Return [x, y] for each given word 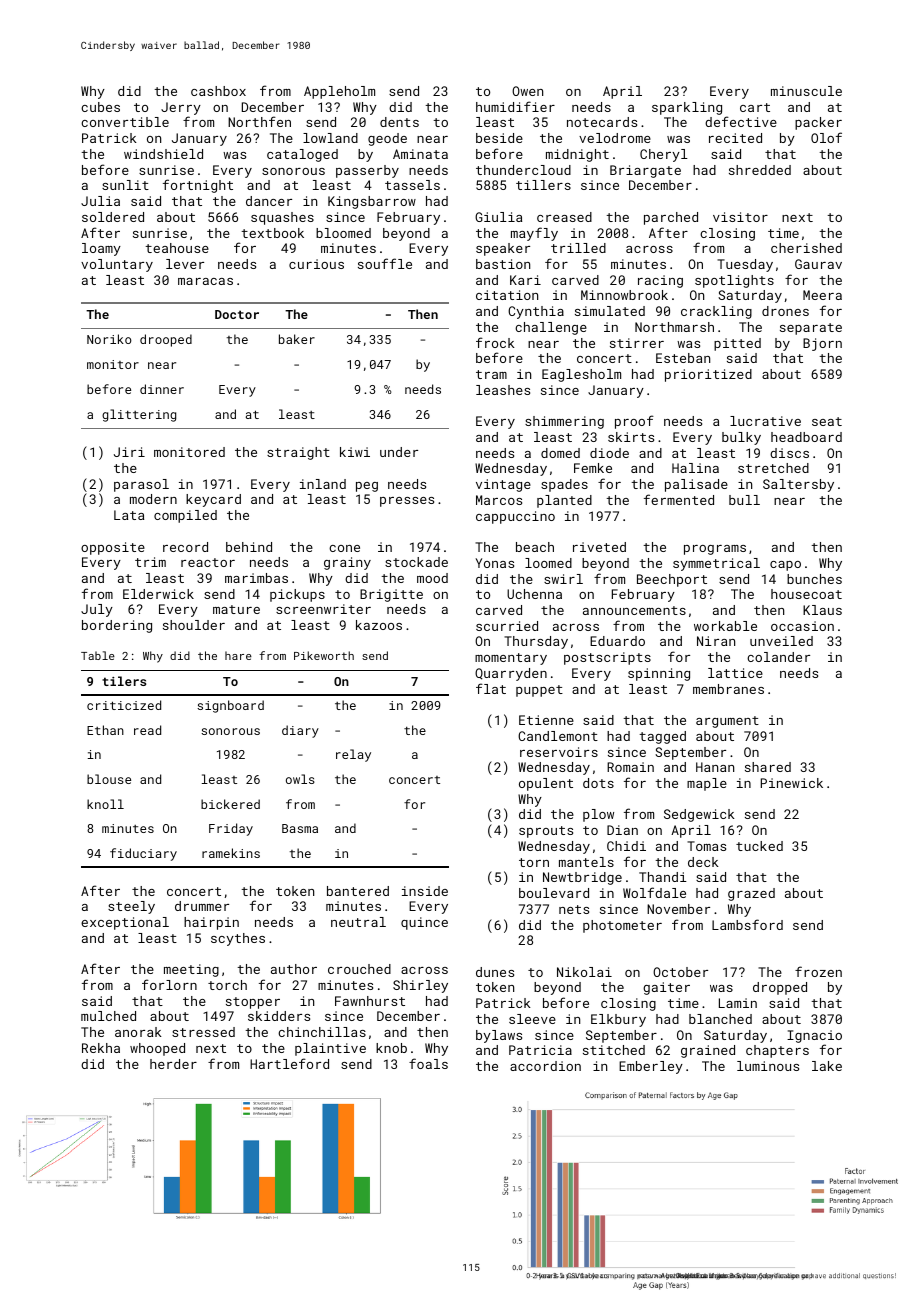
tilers [124, 681]
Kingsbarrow [372, 202]
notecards [602, 122]
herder [173, 1064]
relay [353, 755]
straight [298, 453]
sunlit [125, 185]
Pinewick [792, 783]
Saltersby [798, 485]
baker [297, 339]
